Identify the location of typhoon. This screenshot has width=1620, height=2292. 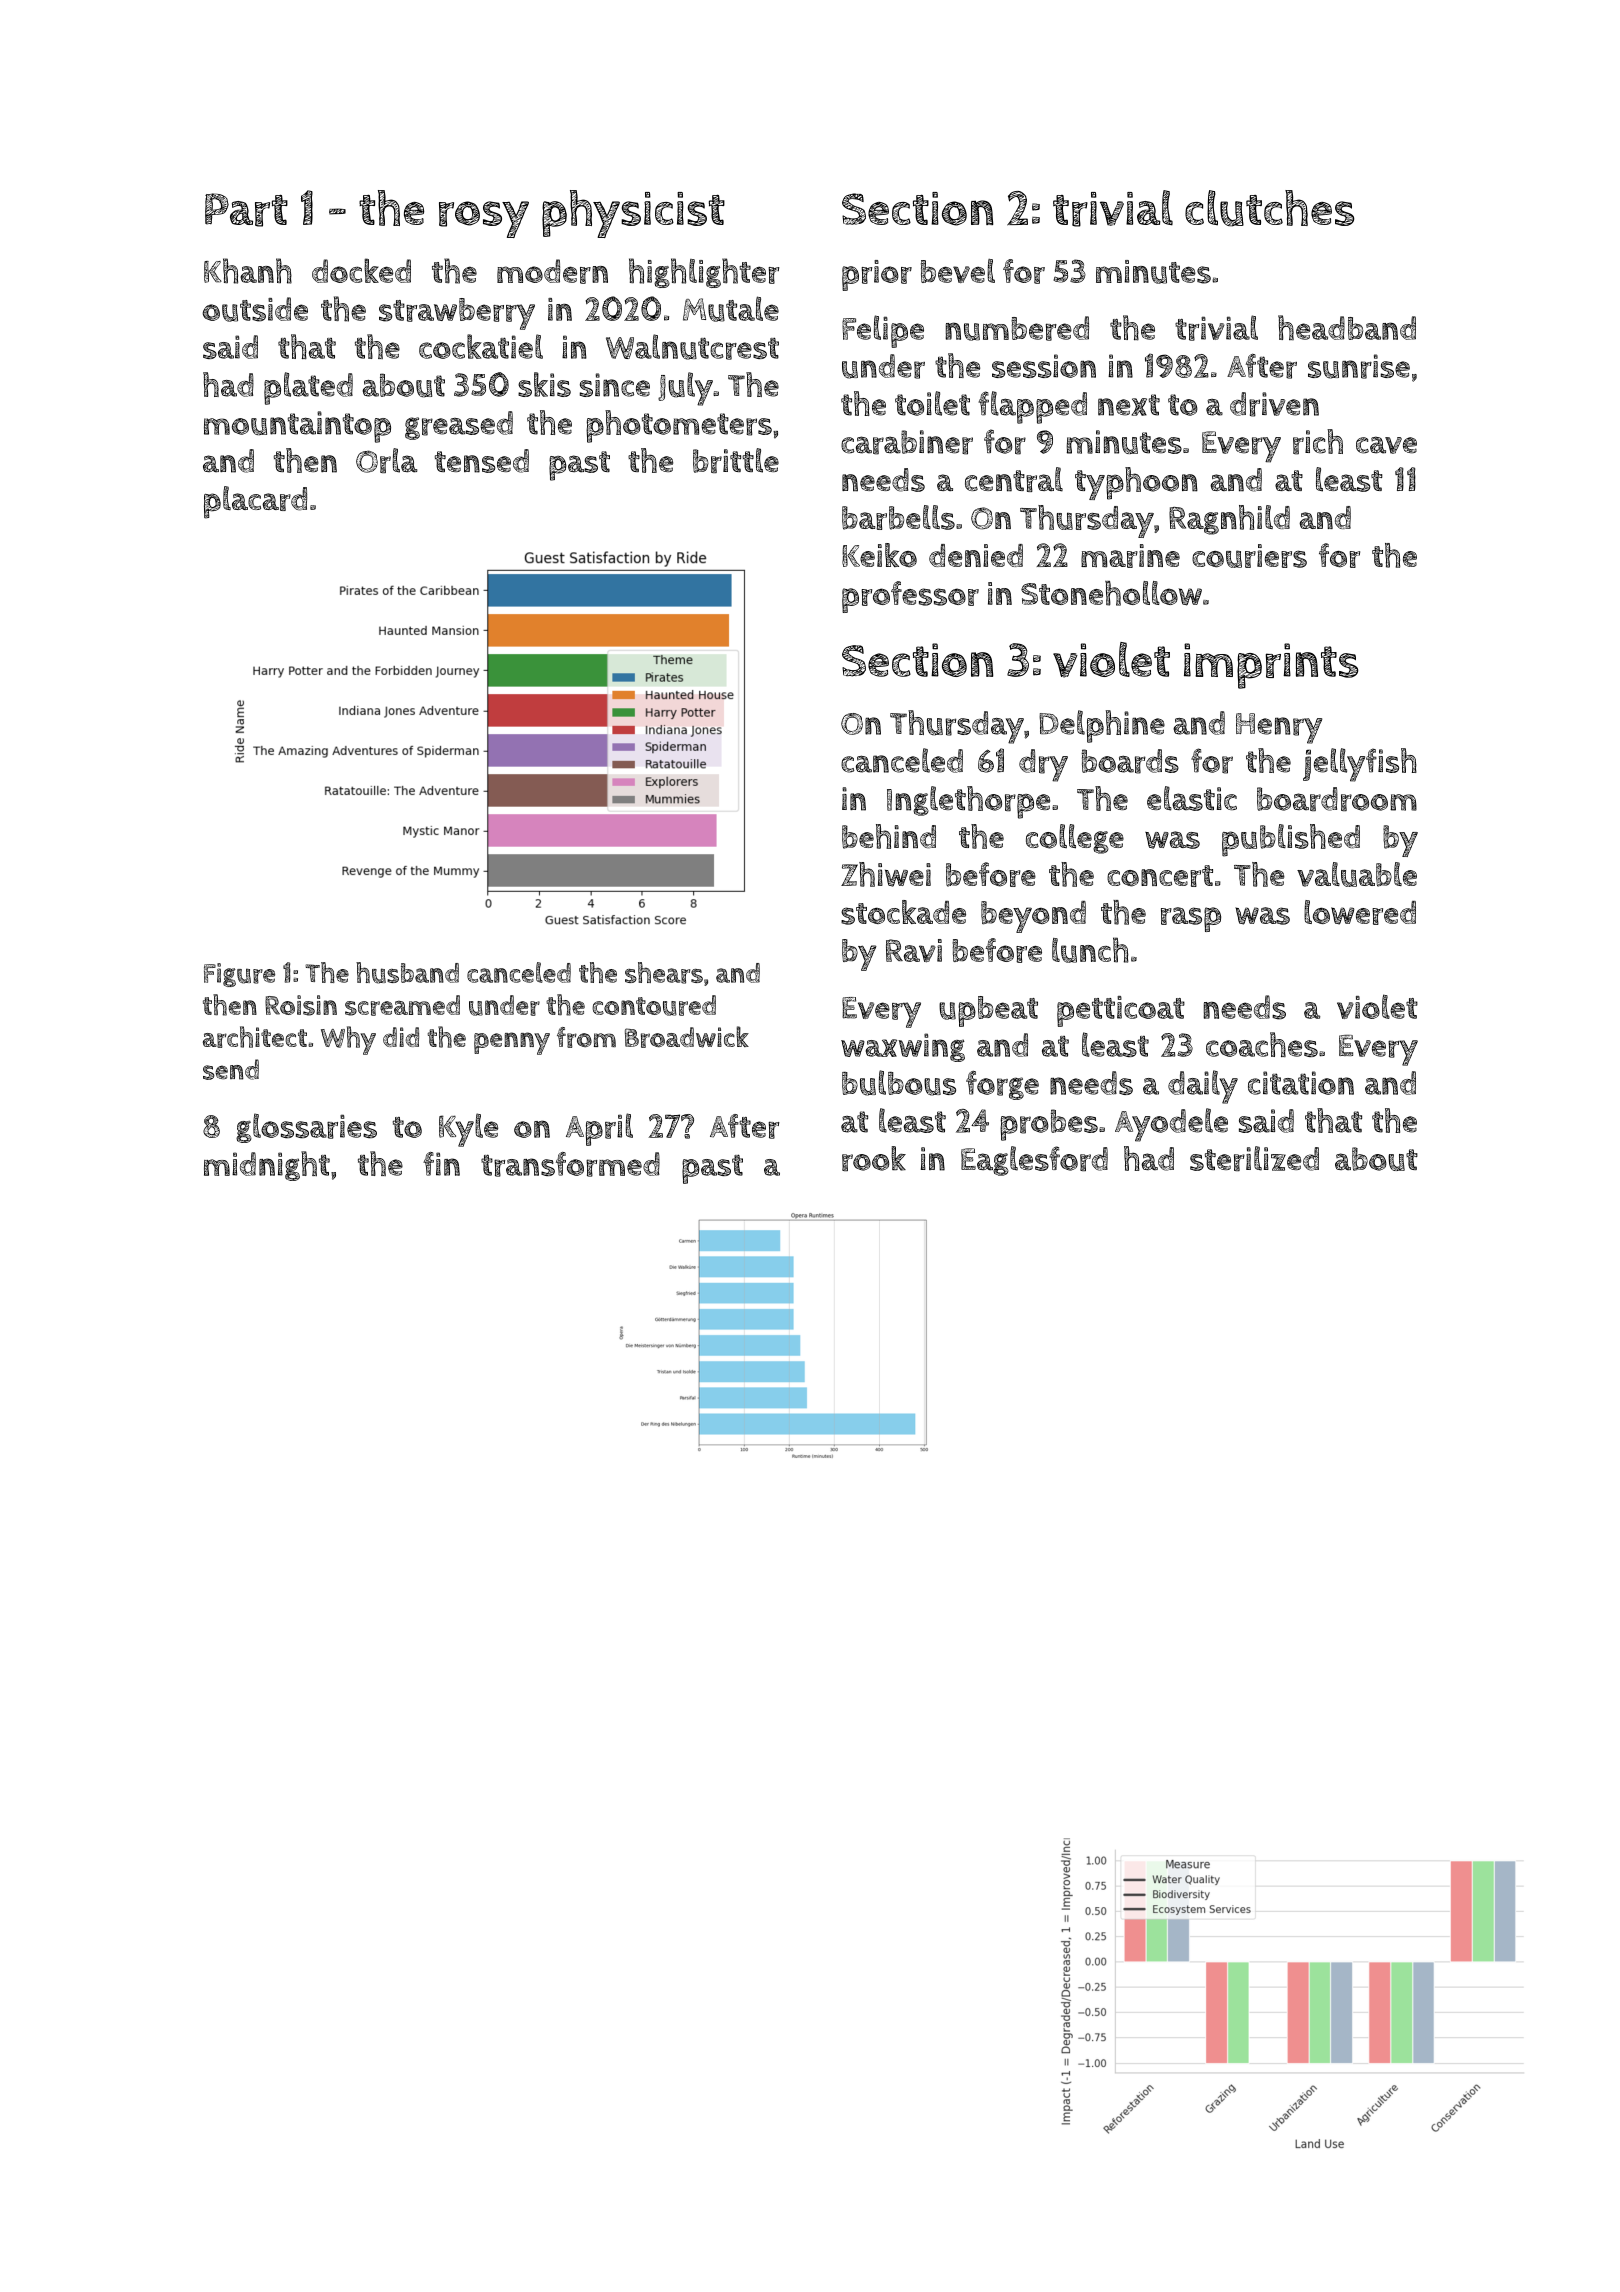
(1136, 483).
